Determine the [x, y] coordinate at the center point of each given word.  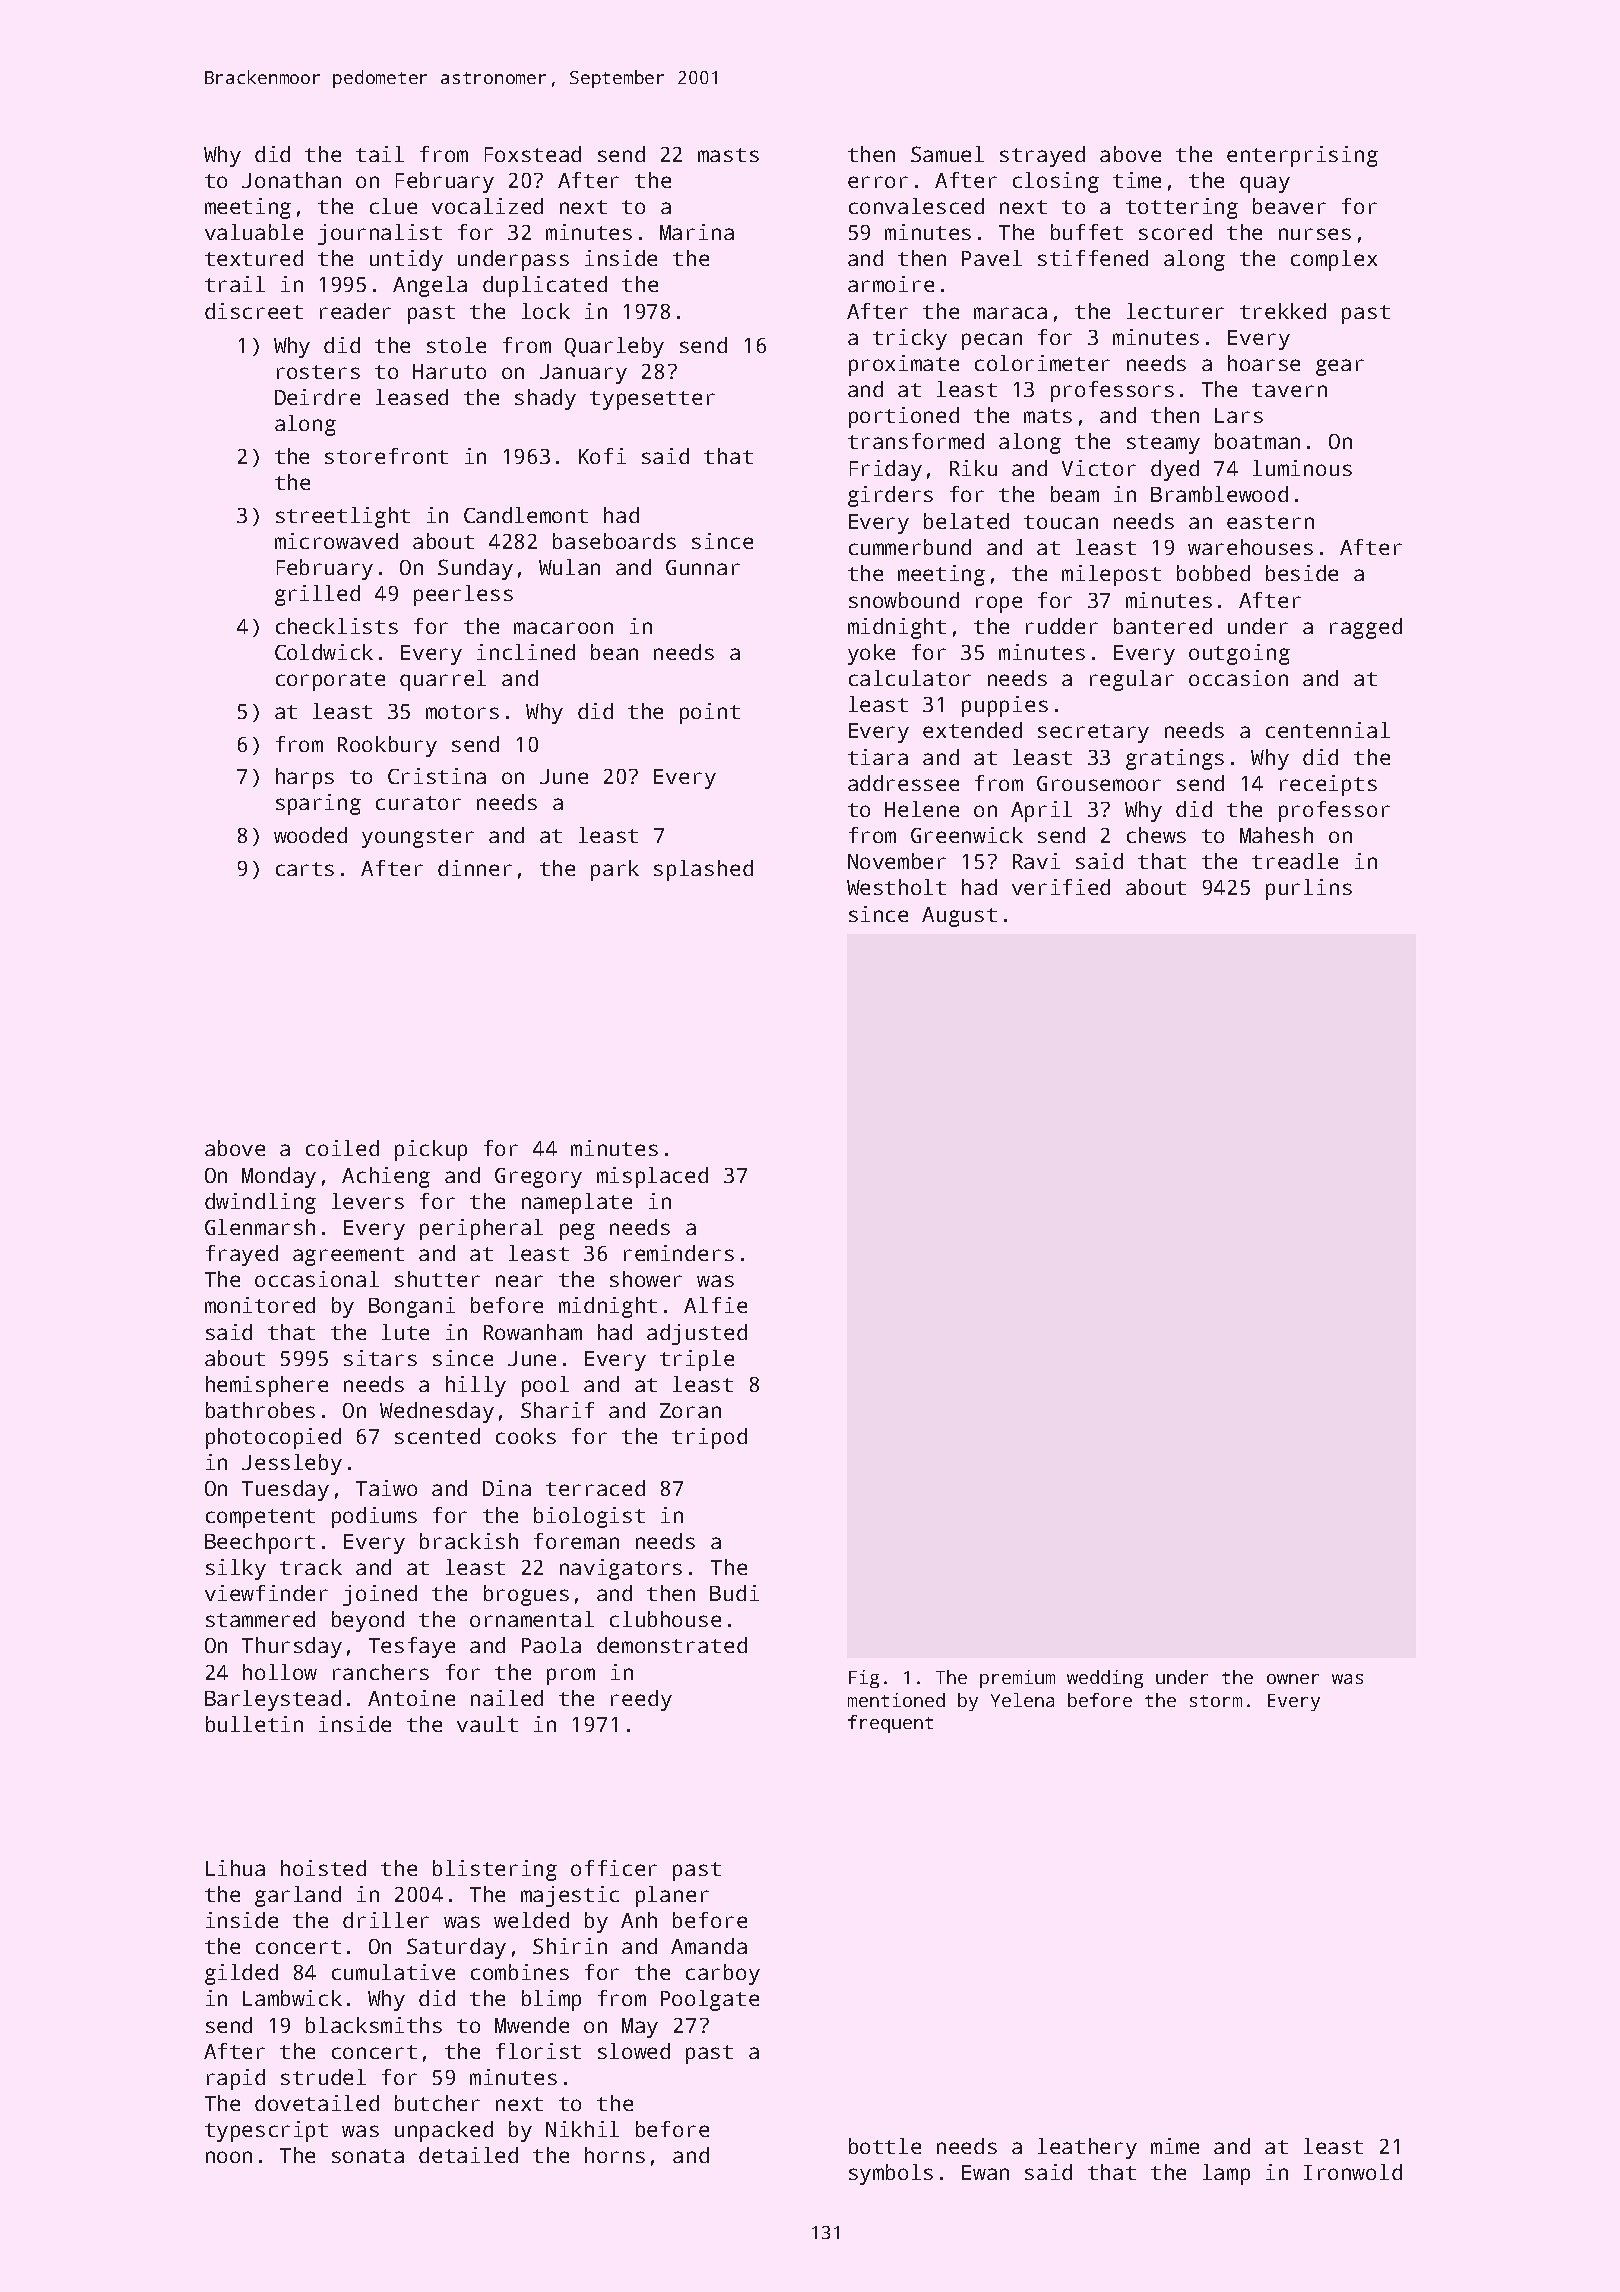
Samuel [947, 154]
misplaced [652, 1177]
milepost [1111, 575]
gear [1340, 367]
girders [890, 496]
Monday [279, 1177]
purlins [1309, 889]
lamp [1226, 2174]
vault [487, 1724]
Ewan [985, 2172]
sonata [368, 2156]
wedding [1105, 1679]
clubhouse [665, 1619]
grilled [317, 595]
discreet [254, 311]
